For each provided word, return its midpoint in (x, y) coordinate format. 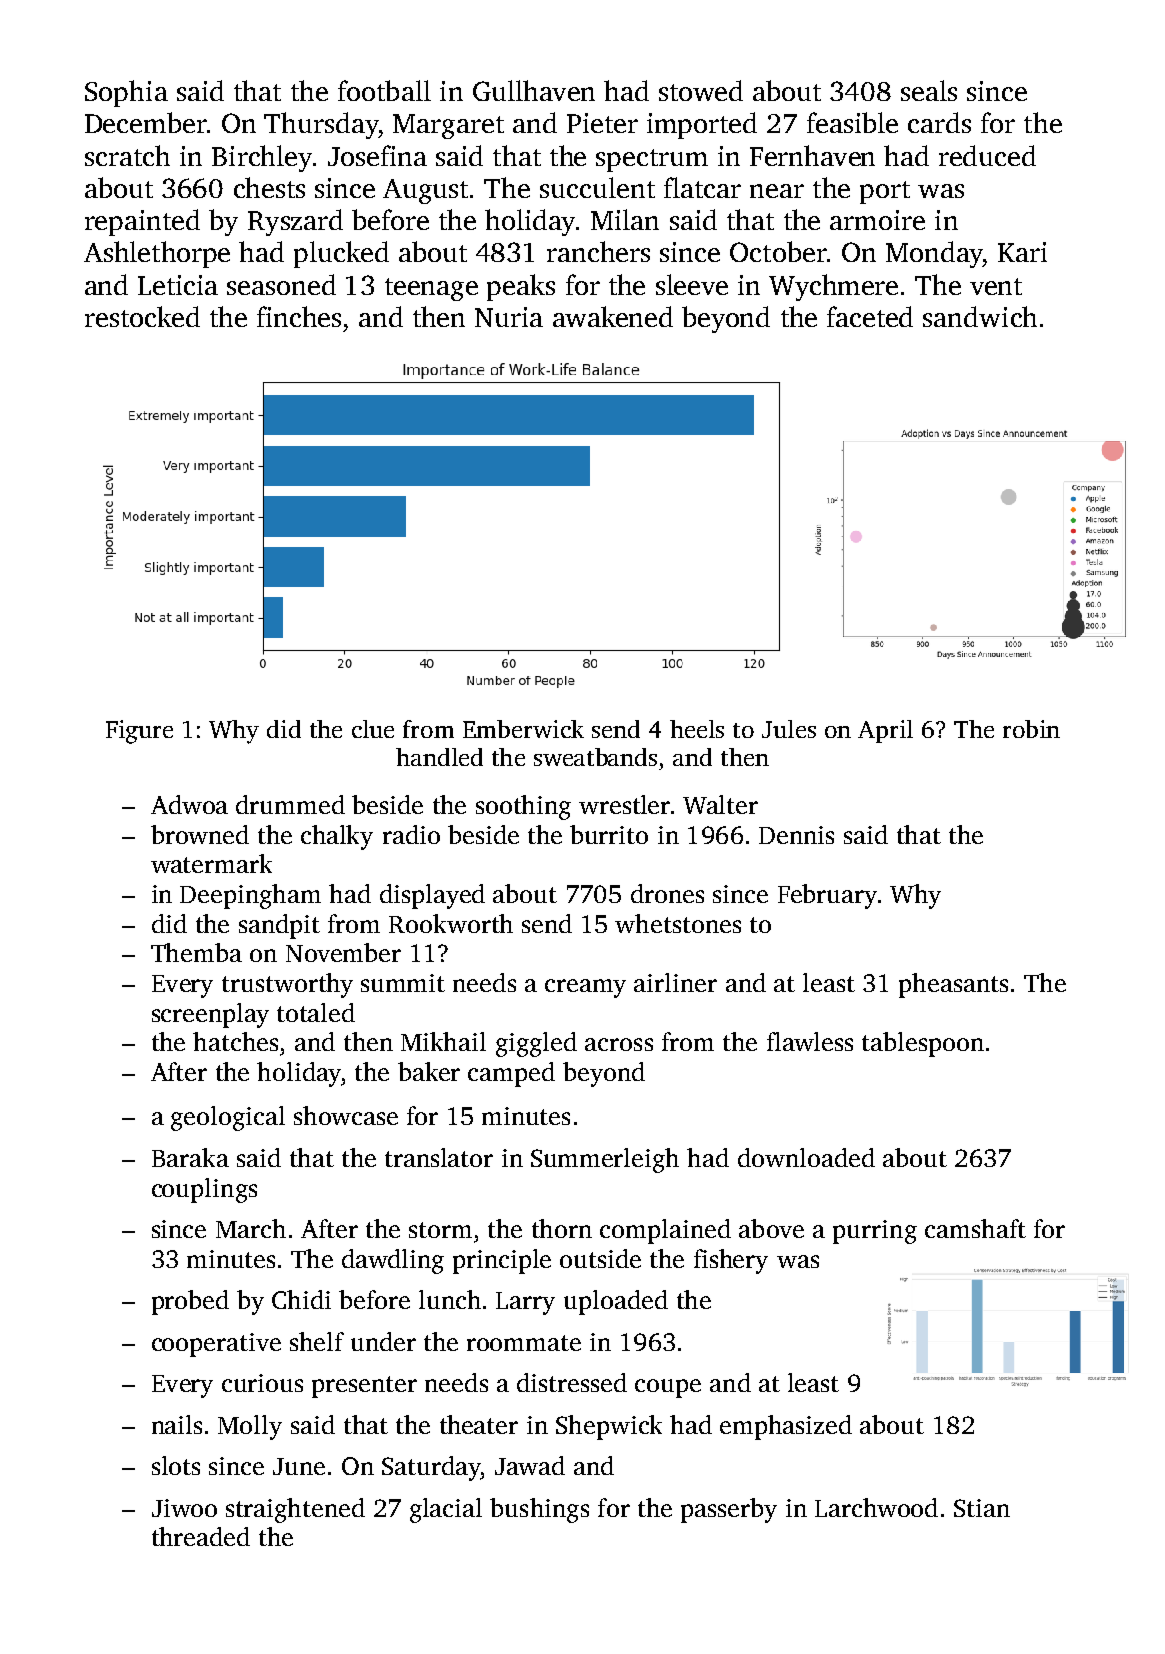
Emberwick (523, 729)
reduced (987, 155)
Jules (789, 729)
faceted (870, 316)
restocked (142, 316)
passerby (729, 1510)
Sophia (126, 93)
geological (228, 1118)
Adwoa (189, 804)
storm (440, 1230)
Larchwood (876, 1507)
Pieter (602, 123)
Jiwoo (184, 1508)
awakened (613, 316)
